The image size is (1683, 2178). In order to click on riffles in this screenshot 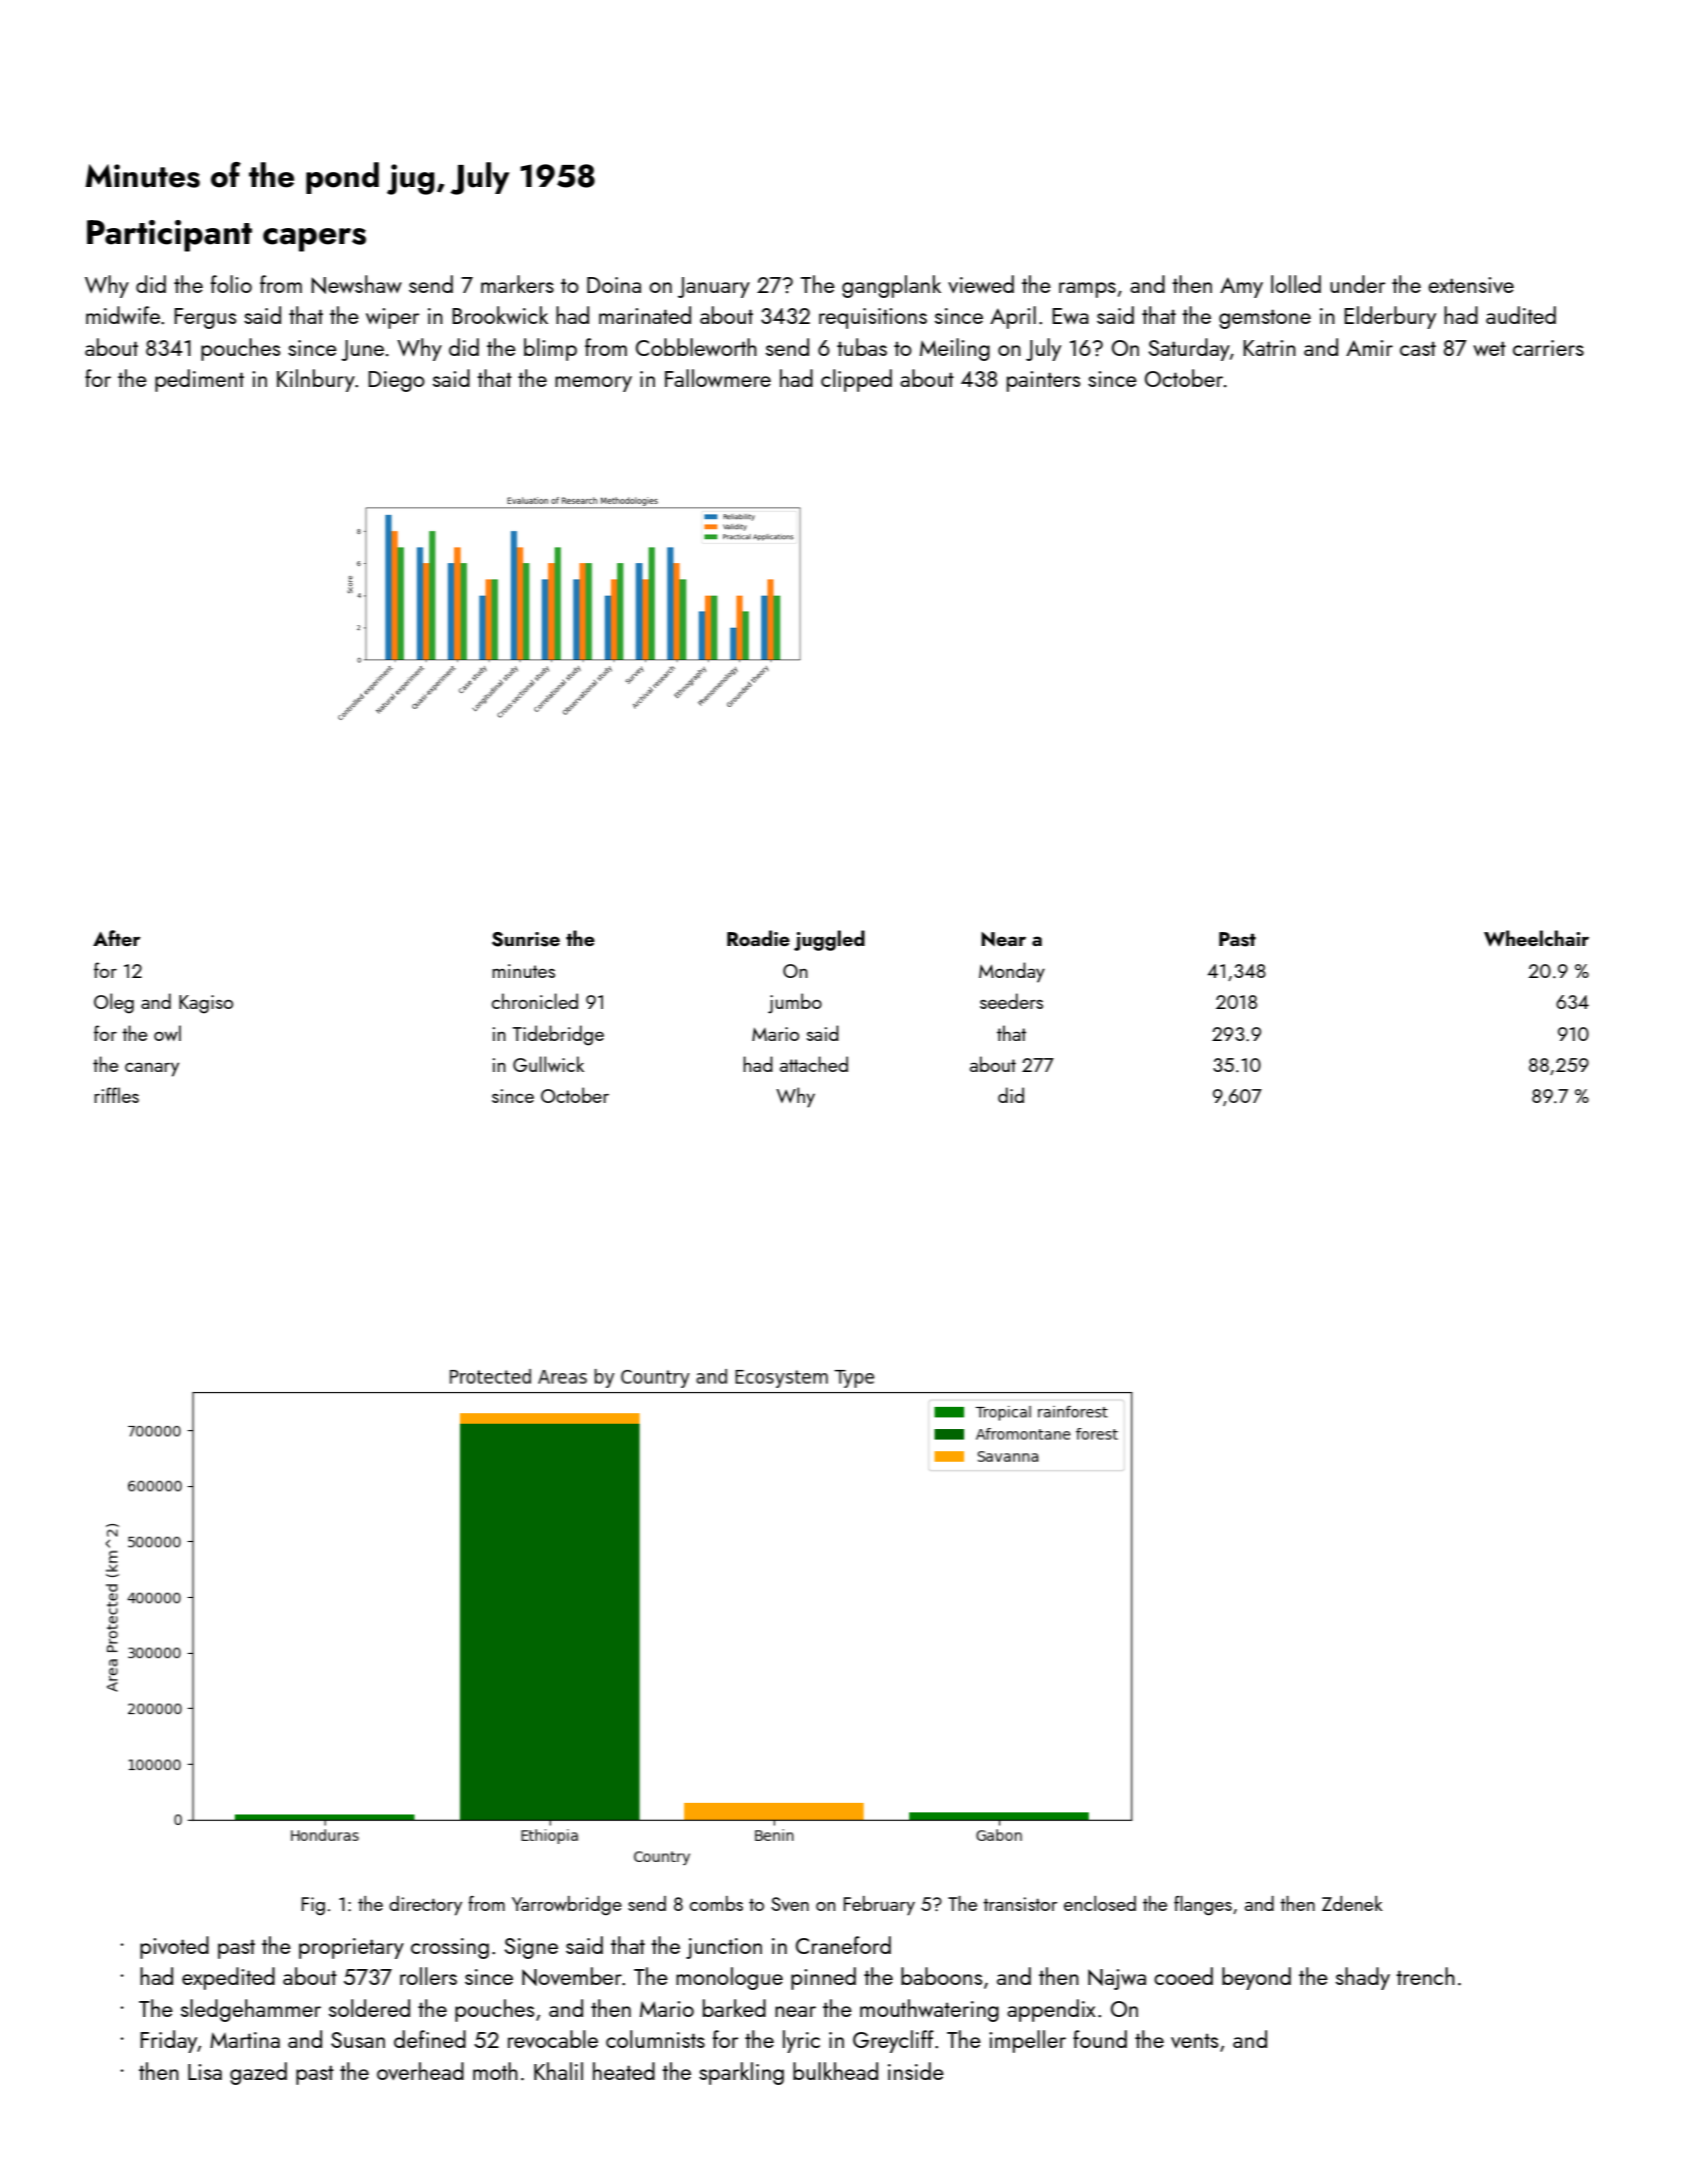, I will do `click(116, 1095)`.
